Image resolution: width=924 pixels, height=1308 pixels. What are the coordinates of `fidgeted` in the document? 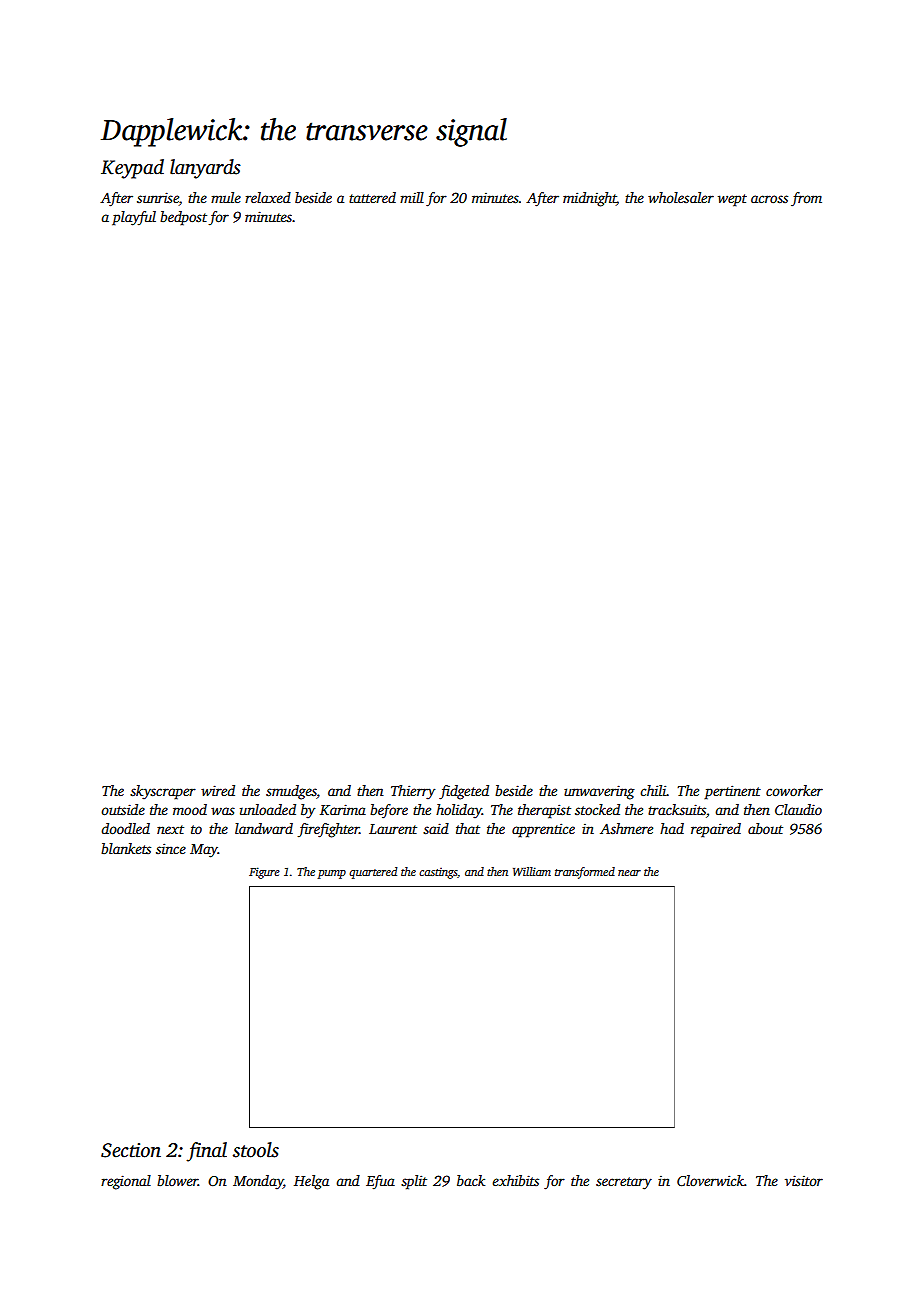 It's located at (464, 792).
